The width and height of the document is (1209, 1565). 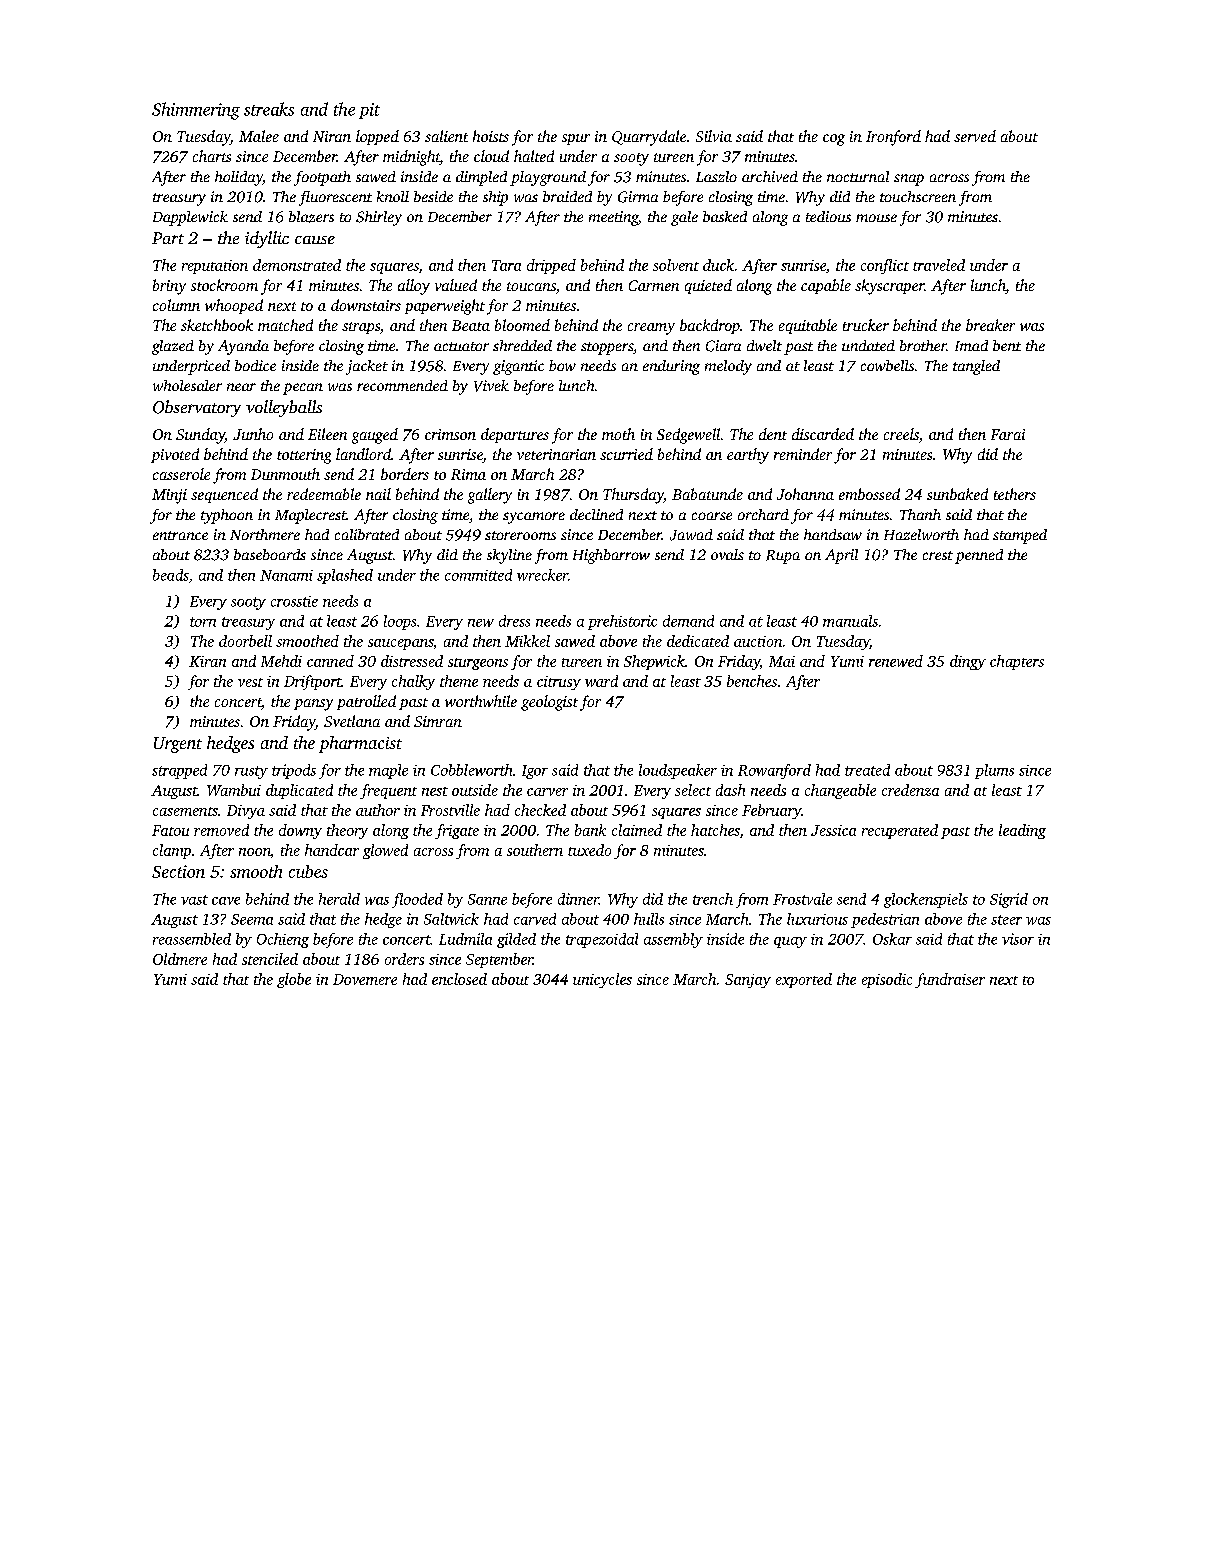 I want to click on hoists, so click(x=491, y=136).
